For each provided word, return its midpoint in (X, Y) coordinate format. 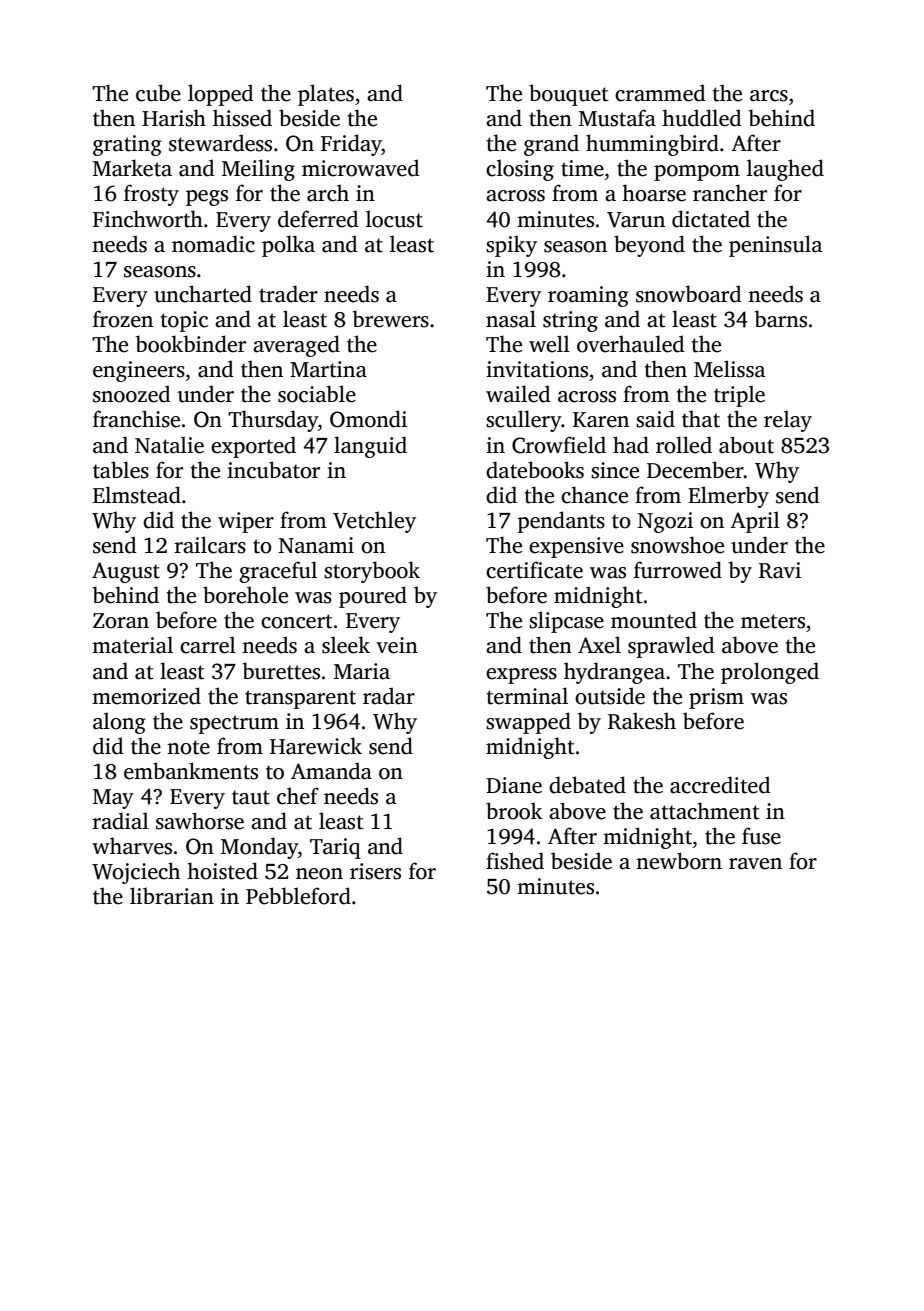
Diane (514, 785)
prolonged (770, 673)
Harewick (316, 746)
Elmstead (137, 495)
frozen (123, 319)
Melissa (730, 369)
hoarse (654, 193)
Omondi (368, 419)
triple (739, 396)
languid (370, 447)
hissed (242, 118)
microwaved (361, 168)
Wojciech (136, 873)
